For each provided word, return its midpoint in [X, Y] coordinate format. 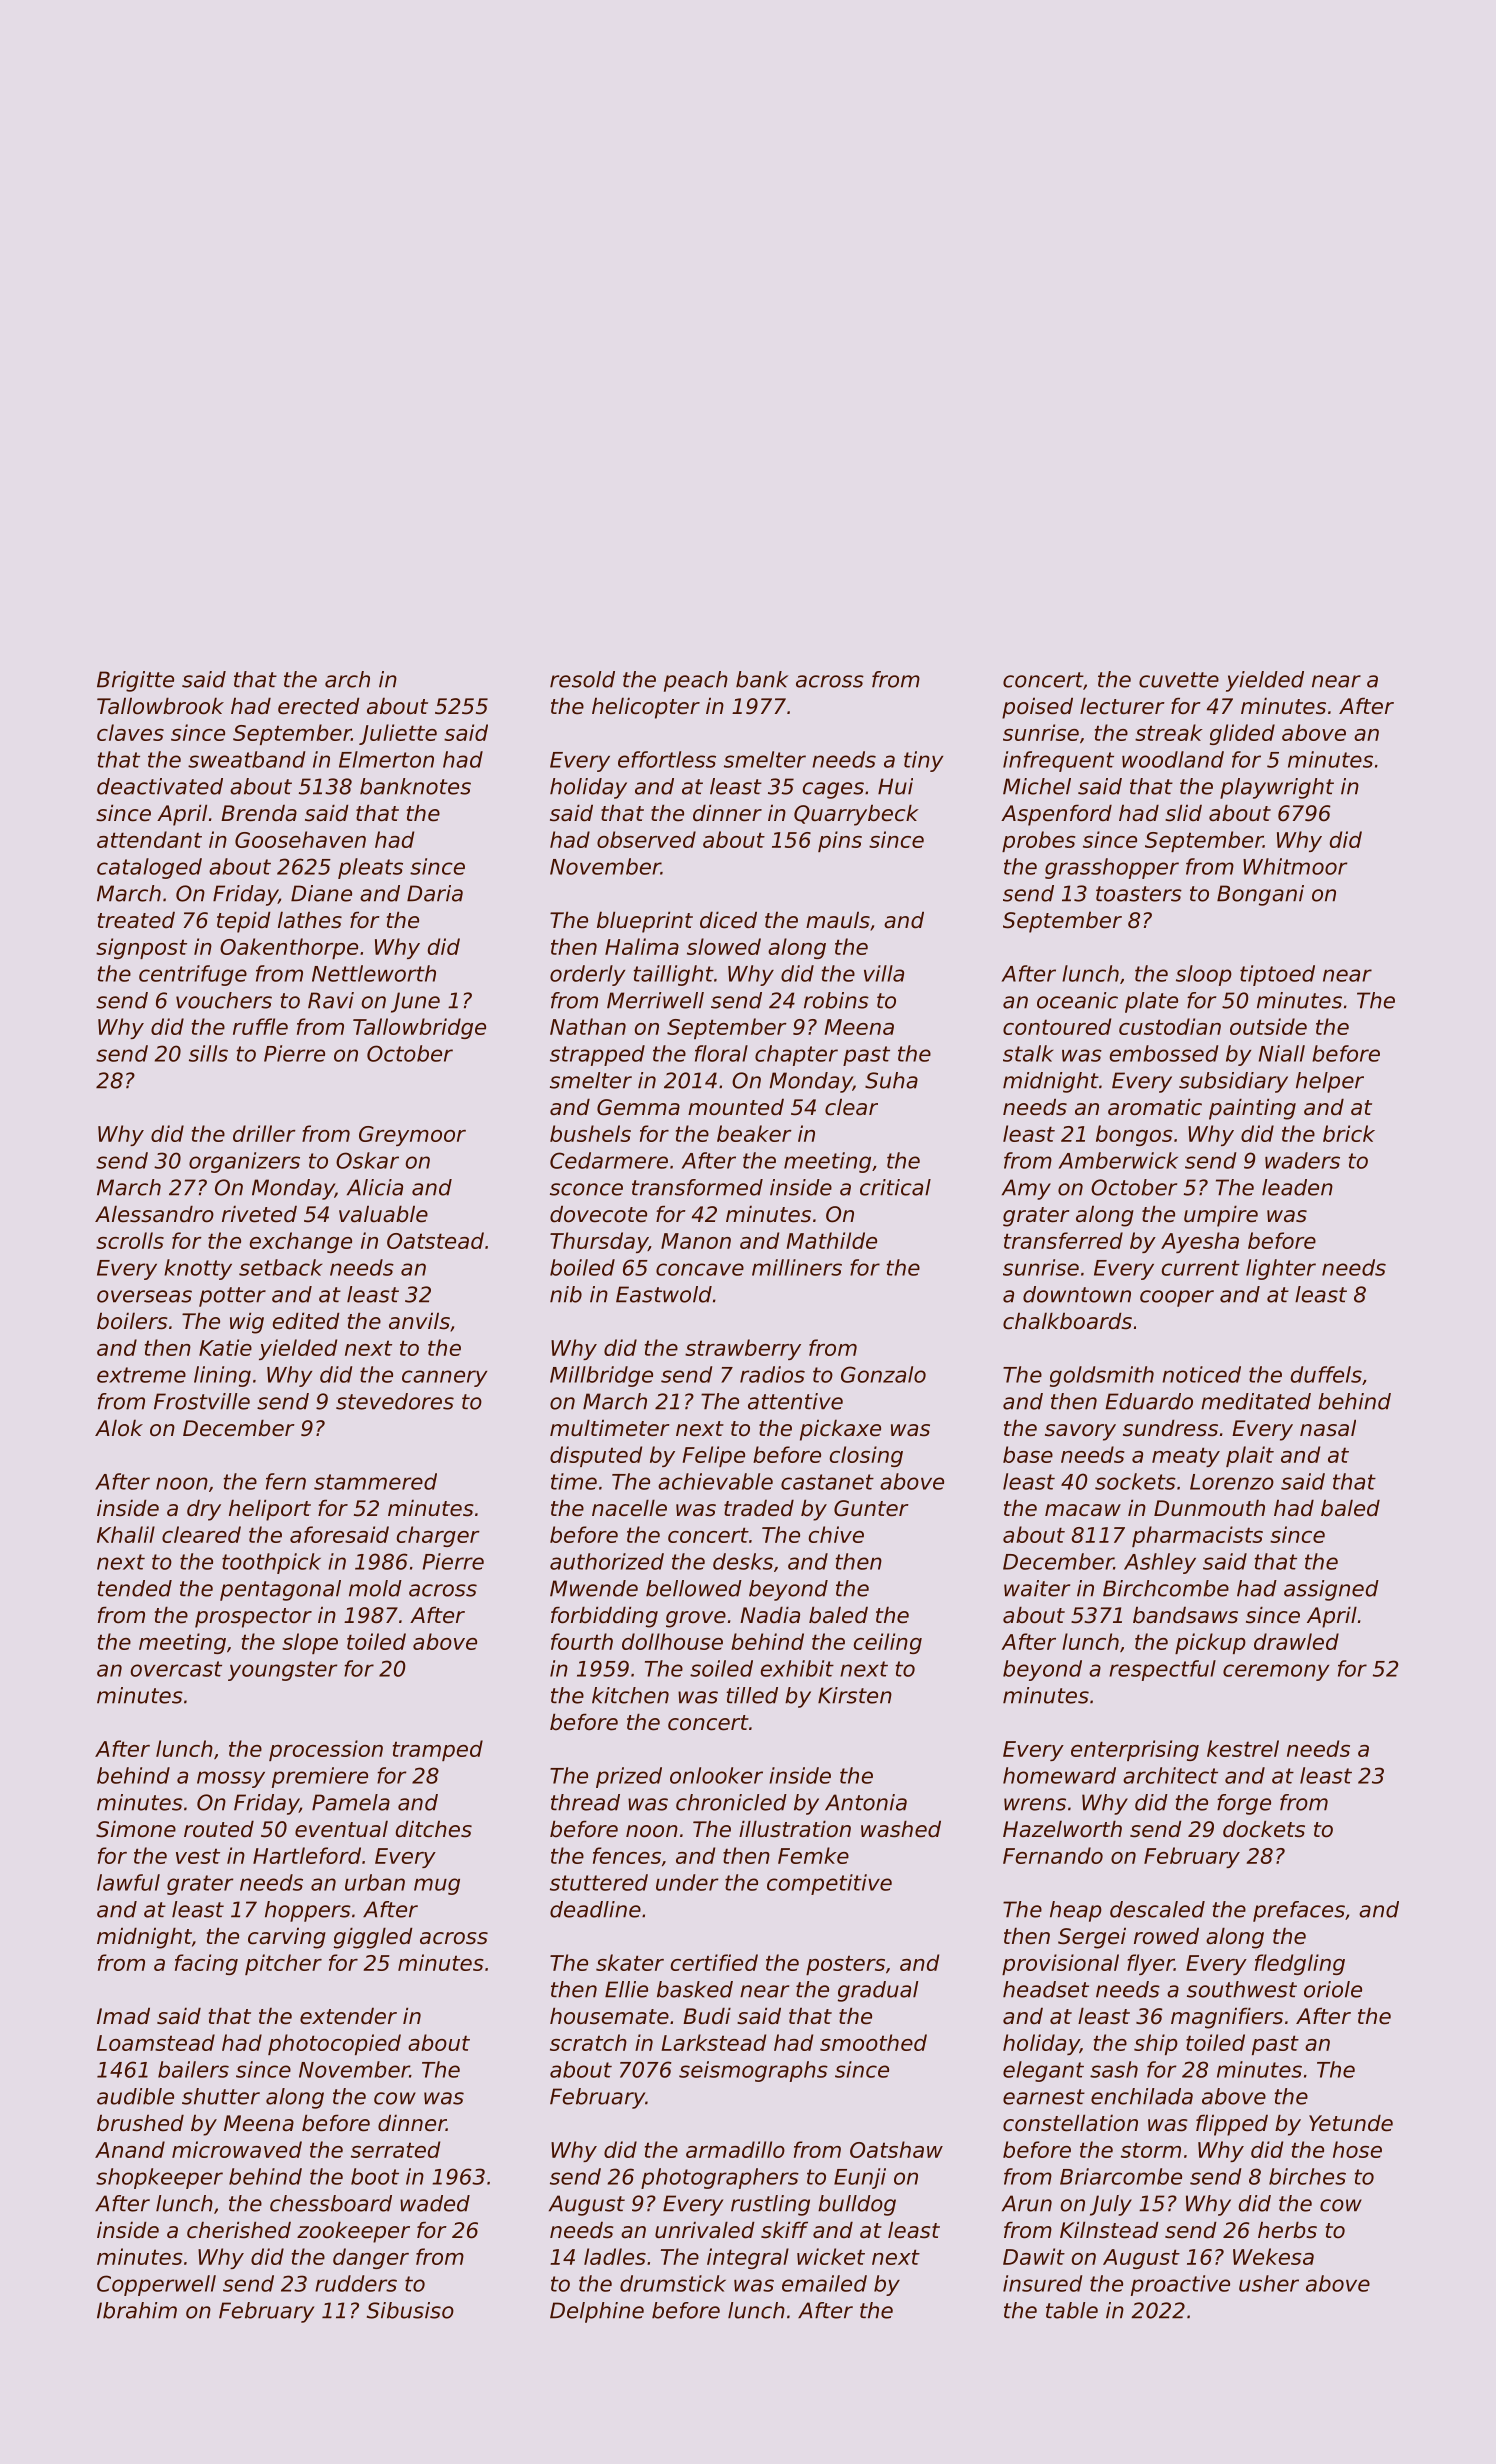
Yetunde [1351, 2123]
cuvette [1179, 680]
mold [375, 1588]
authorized [607, 1561]
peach [696, 681]
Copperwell [156, 2285]
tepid [244, 922]
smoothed [873, 2042]
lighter [1281, 1269]
